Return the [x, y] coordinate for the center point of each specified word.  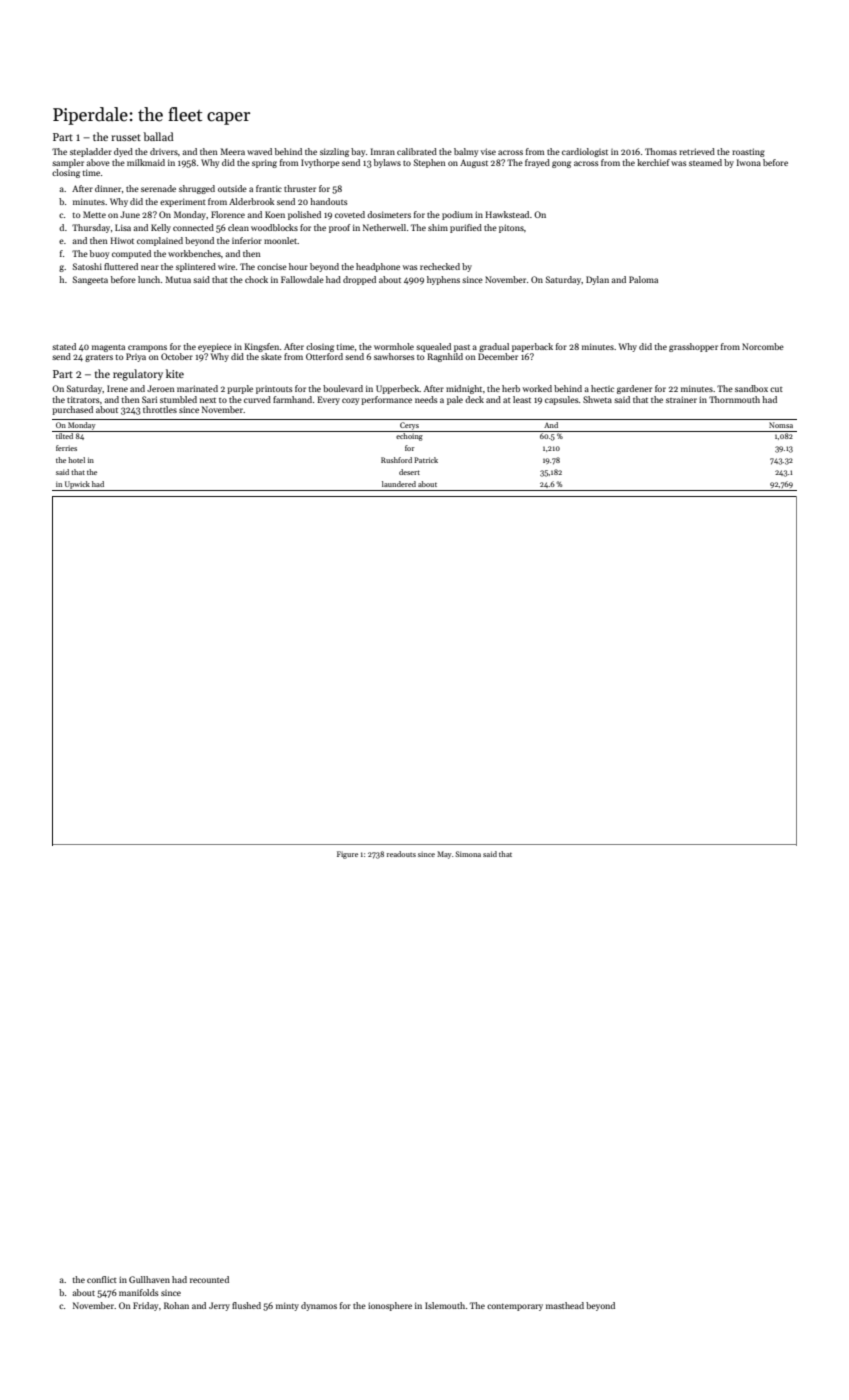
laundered [399, 484]
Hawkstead [507, 214]
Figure [347, 855]
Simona [468, 854]
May [444, 855]
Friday [145, 1306]
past [462, 348]
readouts [401, 854]
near [150, 267]
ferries [66, 448]
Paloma [643, 279]
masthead [565, 1305]
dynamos [319, 1306]
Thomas [661, 151]
